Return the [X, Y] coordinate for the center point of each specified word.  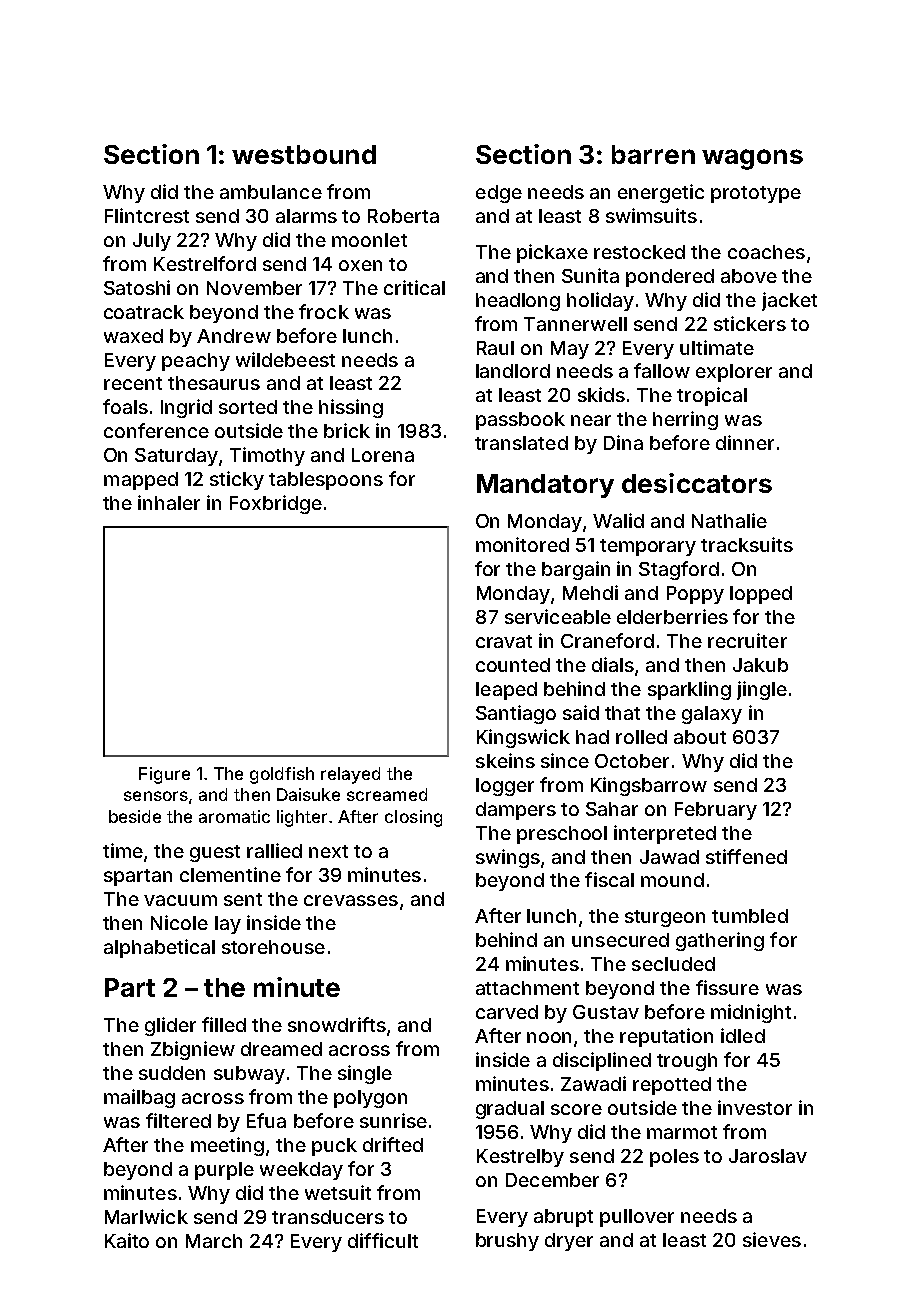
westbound [304, 154]
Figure [164, 775]
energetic [661, 193]
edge [499, 194]
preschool [562, 835]
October [632, 761]
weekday [301, 1171]
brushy [507, 1242]
